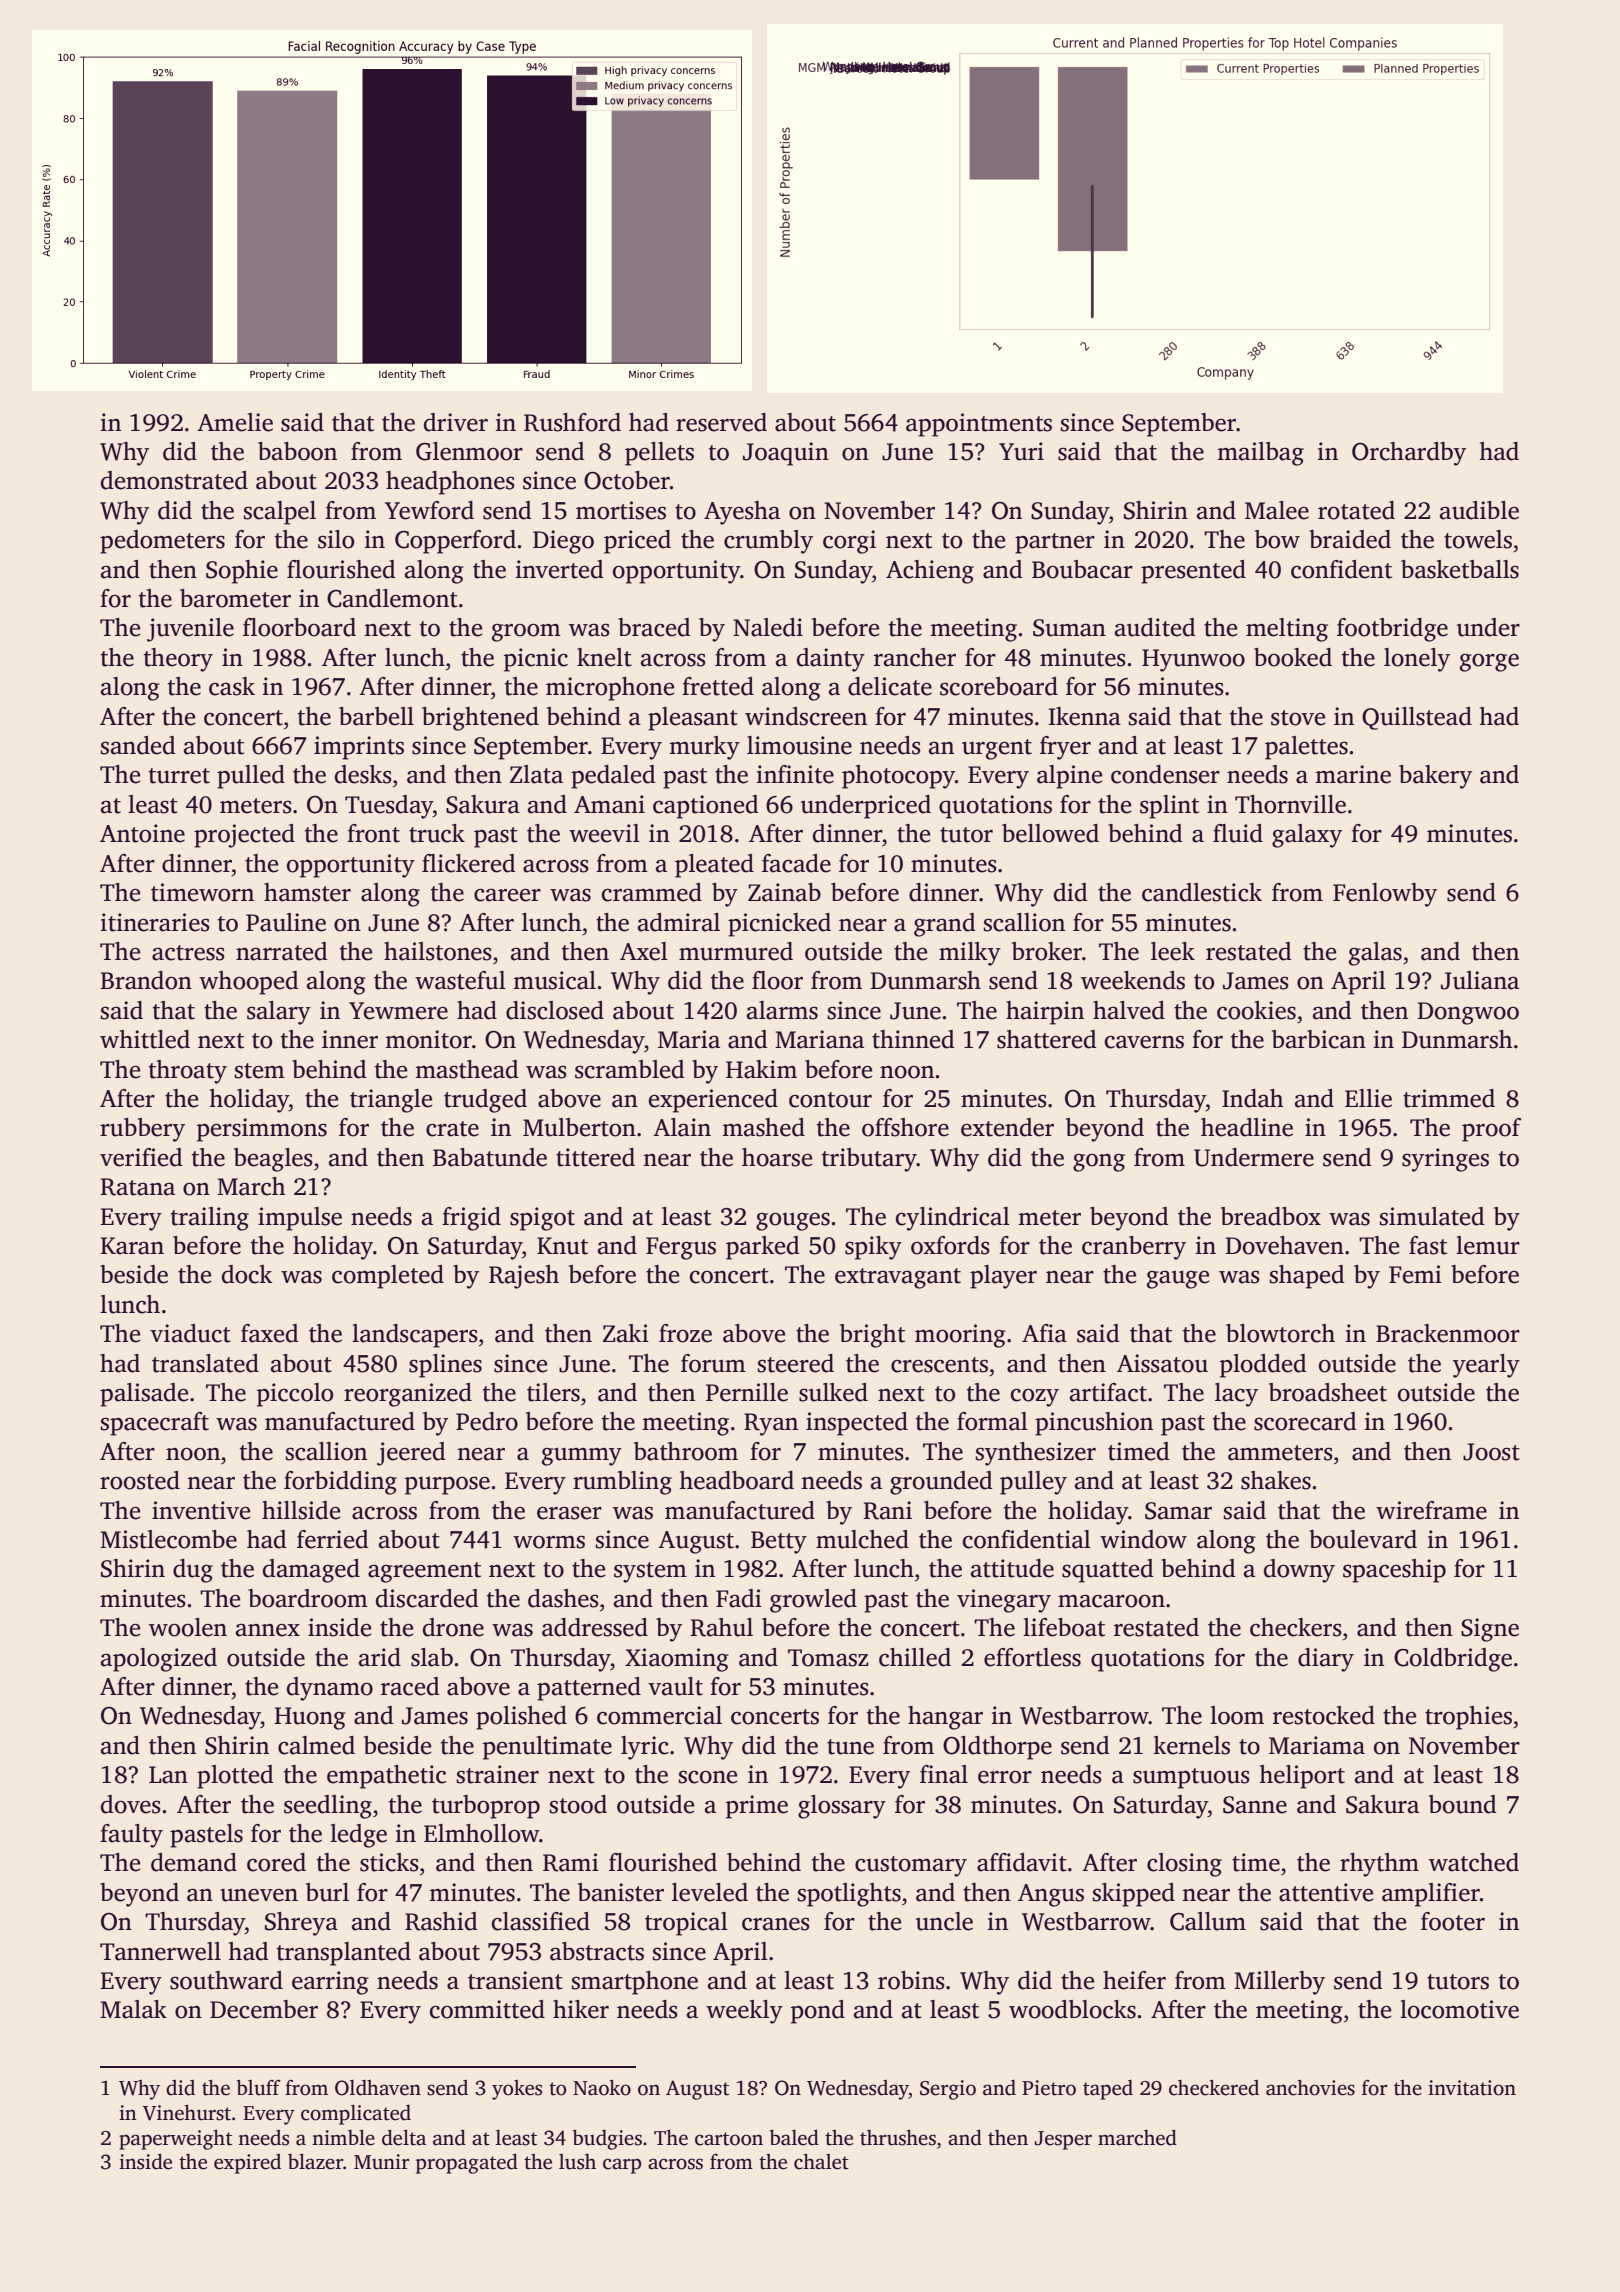  I want to click on Antoine, so click(142, 833).
